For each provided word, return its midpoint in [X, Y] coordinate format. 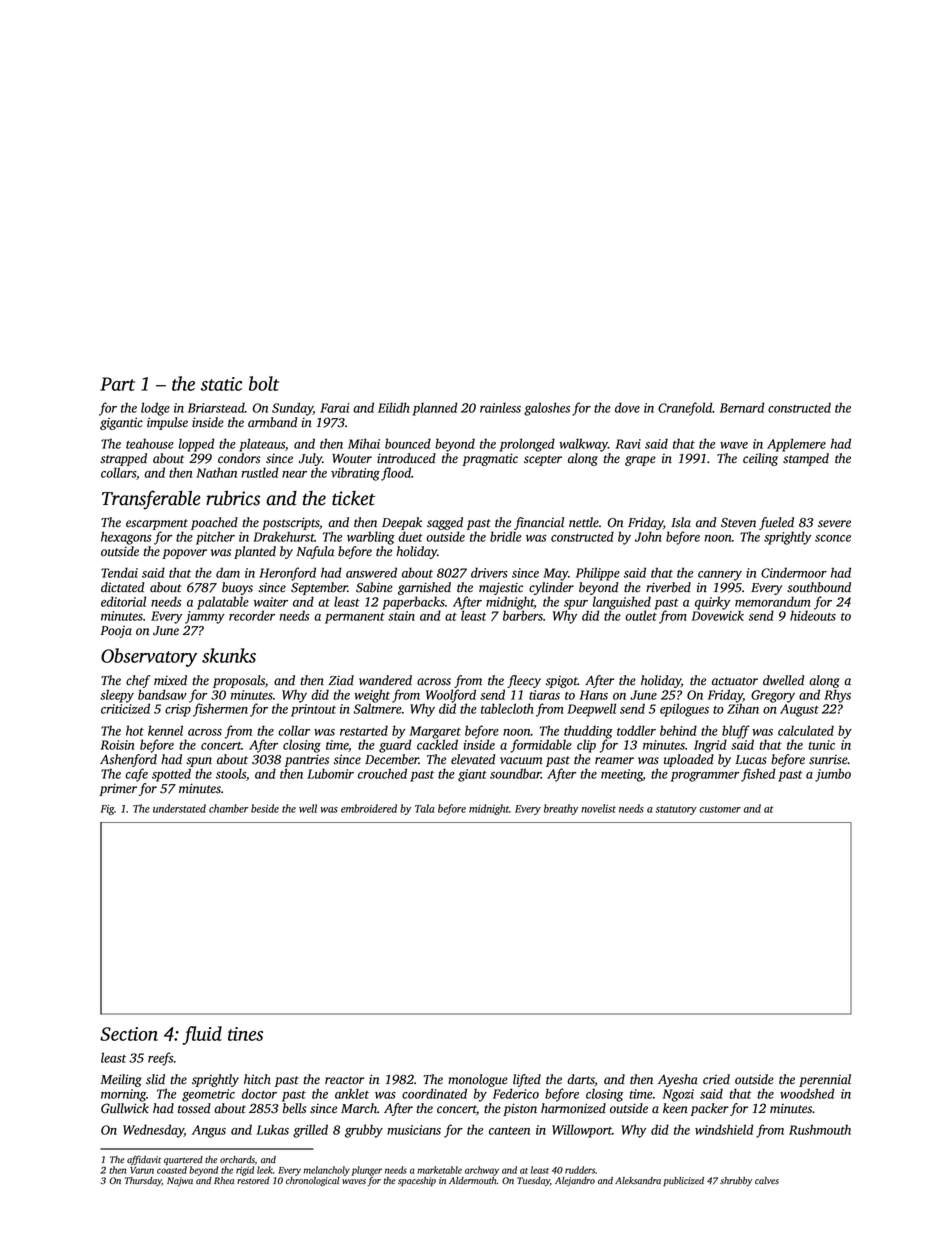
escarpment [157, 524]
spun [199, 762]
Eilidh [394, 407]
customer [720, 809]
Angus [209, 1131]
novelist [598, 808]
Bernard [742, 407]
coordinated [434, 1093]
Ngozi [678, 1095]
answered [371, 572]
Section [129, 1034]
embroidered [369, 808]
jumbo [833, 775]
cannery [720, 576]
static [221, 384]
